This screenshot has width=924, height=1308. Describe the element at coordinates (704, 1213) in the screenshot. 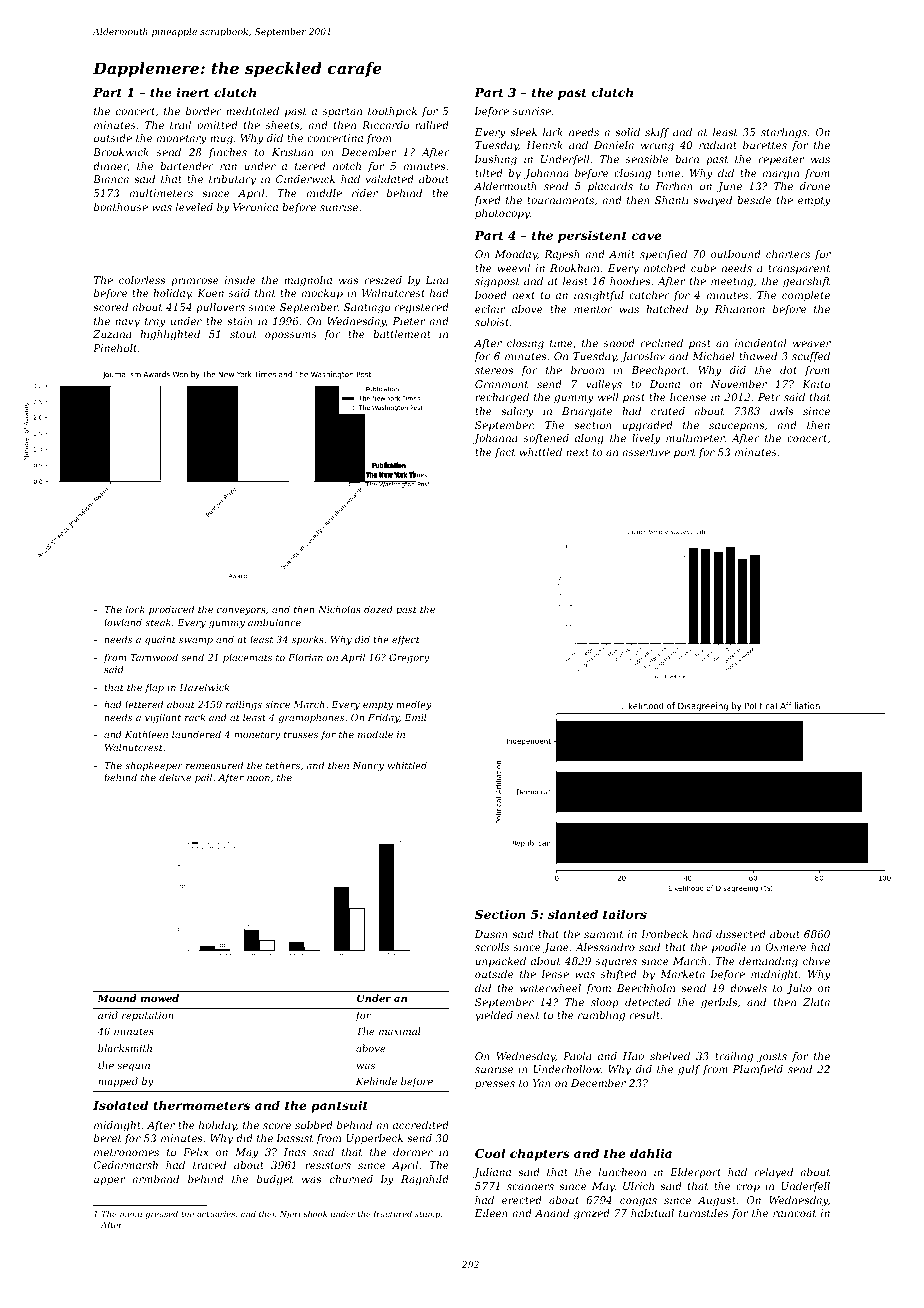

I see `turnstiles` at that location.
